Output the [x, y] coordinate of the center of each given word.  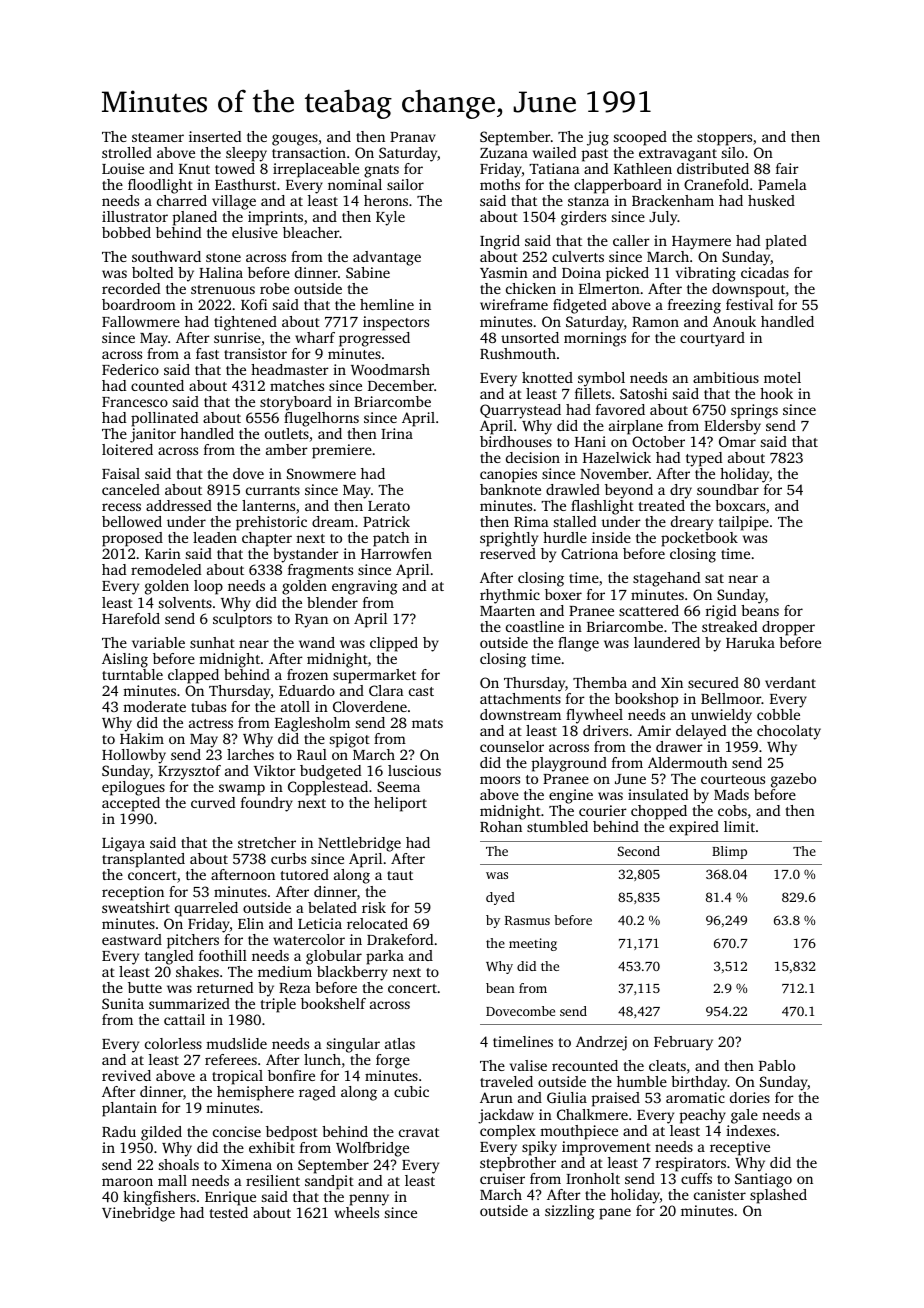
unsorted [530, 337]
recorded [131, 288]
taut [400, 875]
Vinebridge [138, 1214]
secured [713, 682]
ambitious [726, 377]
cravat [419, 1132]
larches [250, 754]
